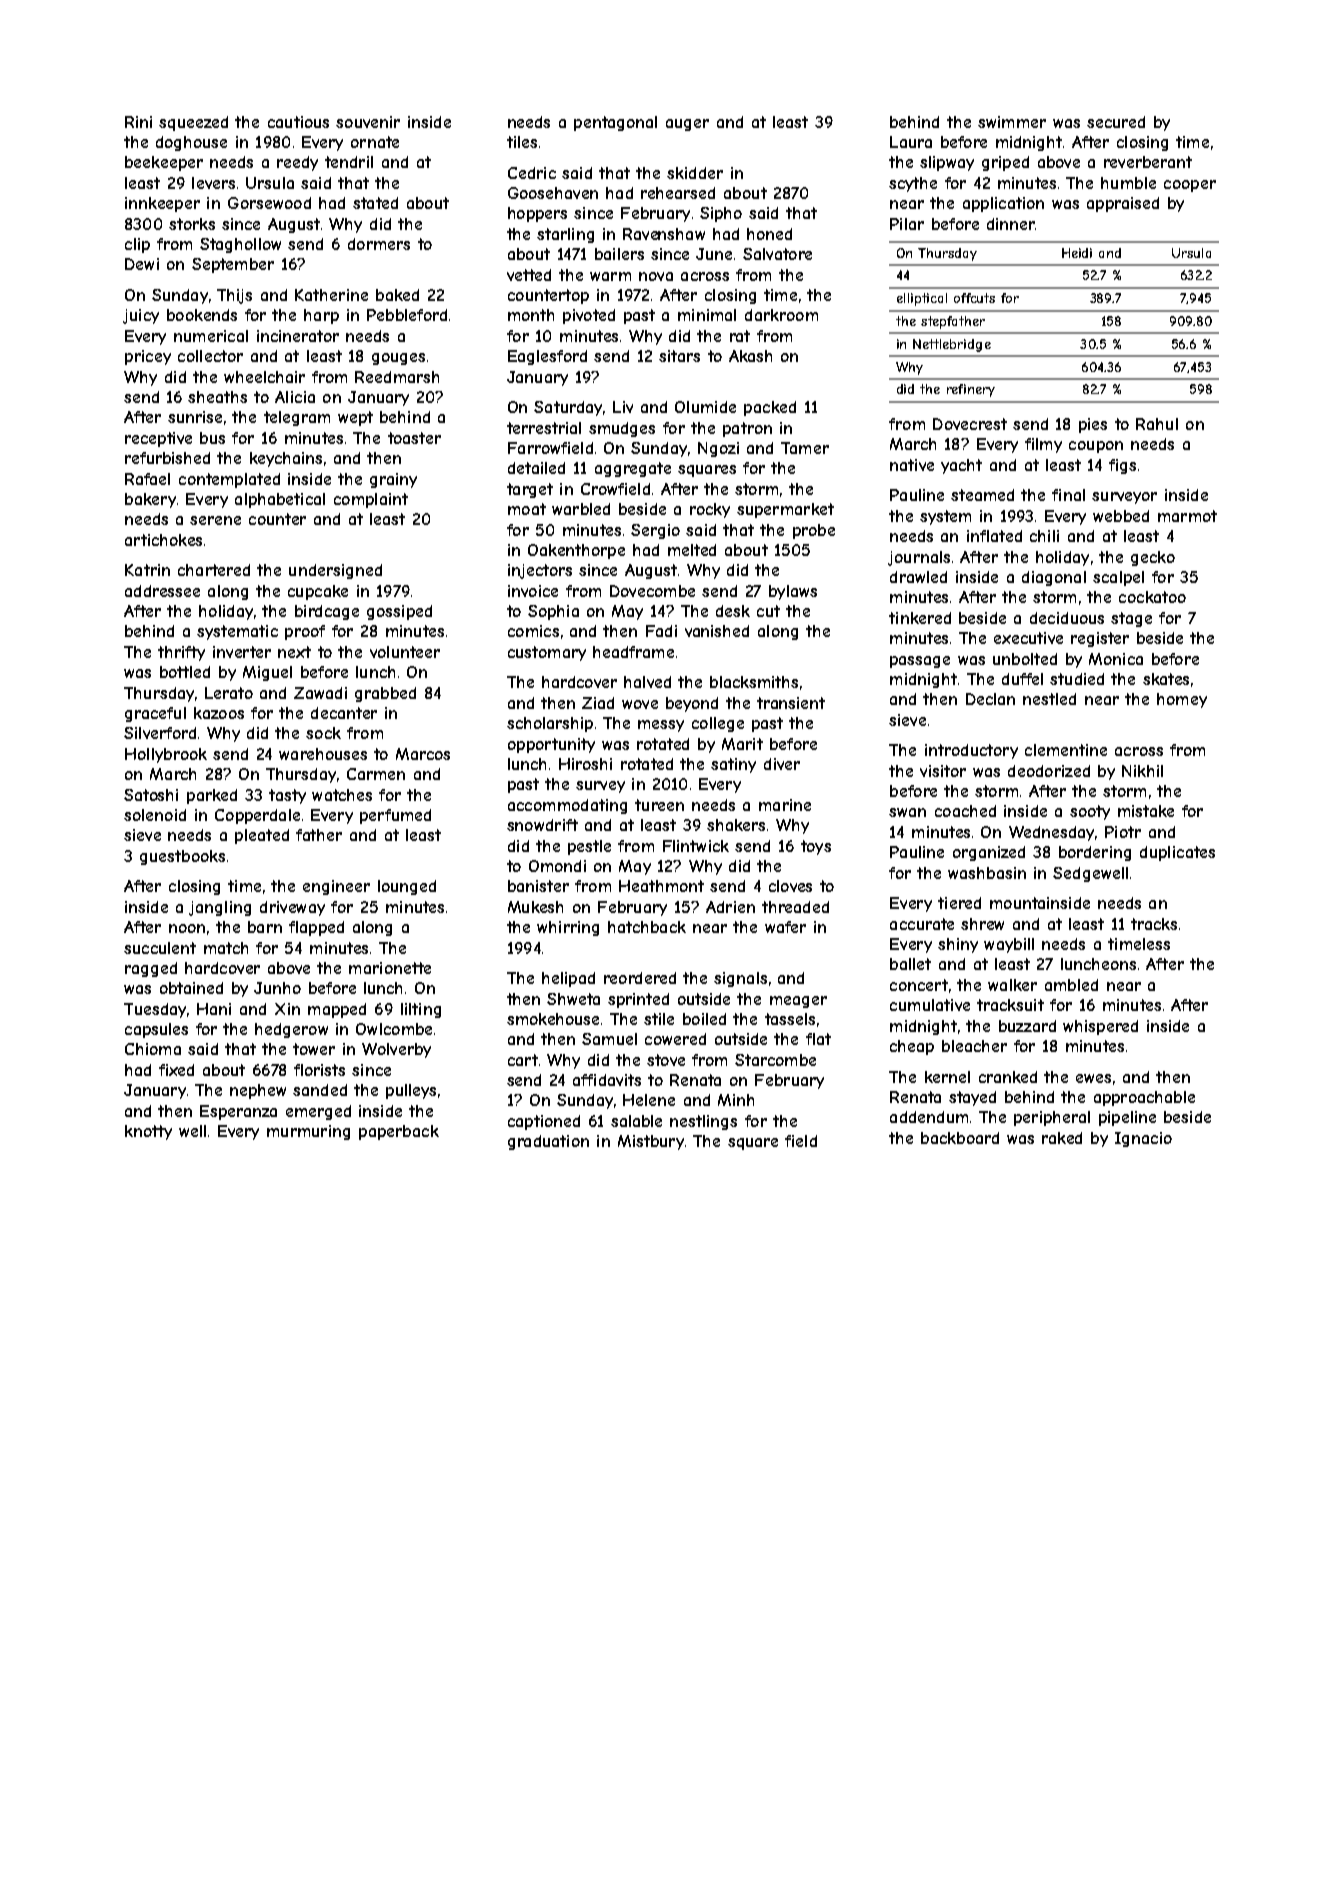  Describe the element at coordinates (785, 927) in the screenshot. I see `wafer` at that location.
